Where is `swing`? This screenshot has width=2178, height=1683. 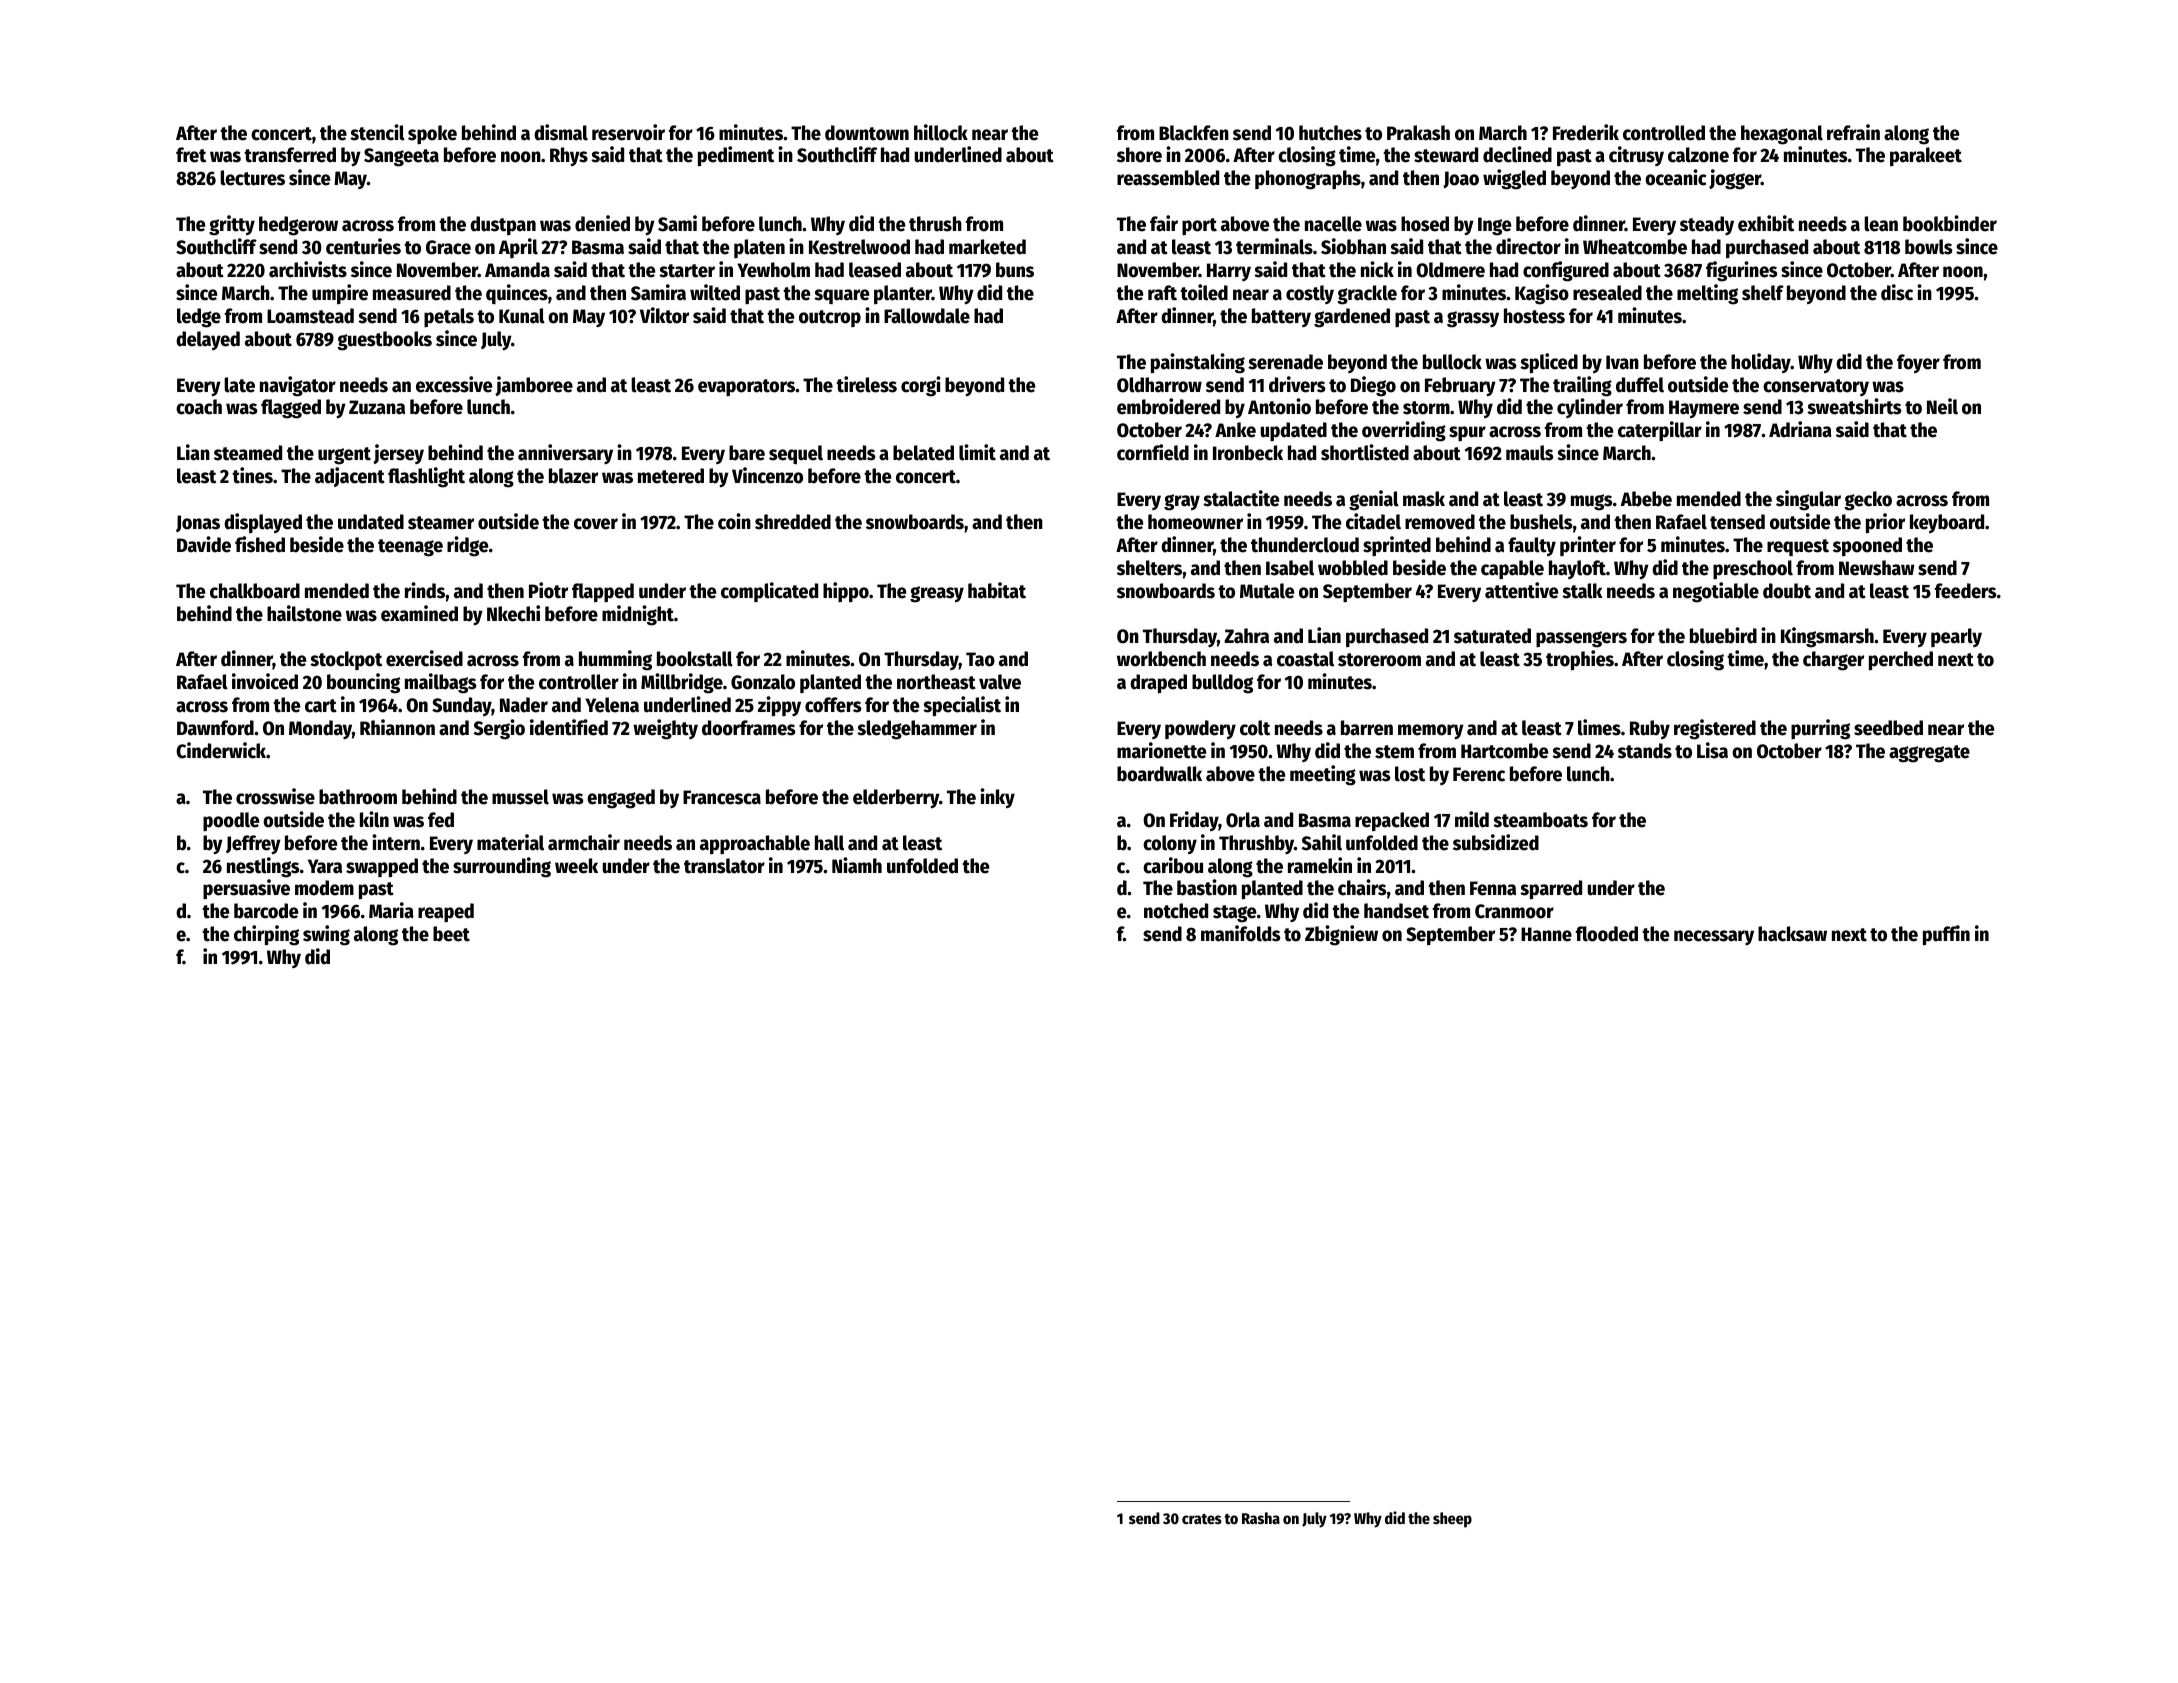 swing is located at coordinates (326, 935).
